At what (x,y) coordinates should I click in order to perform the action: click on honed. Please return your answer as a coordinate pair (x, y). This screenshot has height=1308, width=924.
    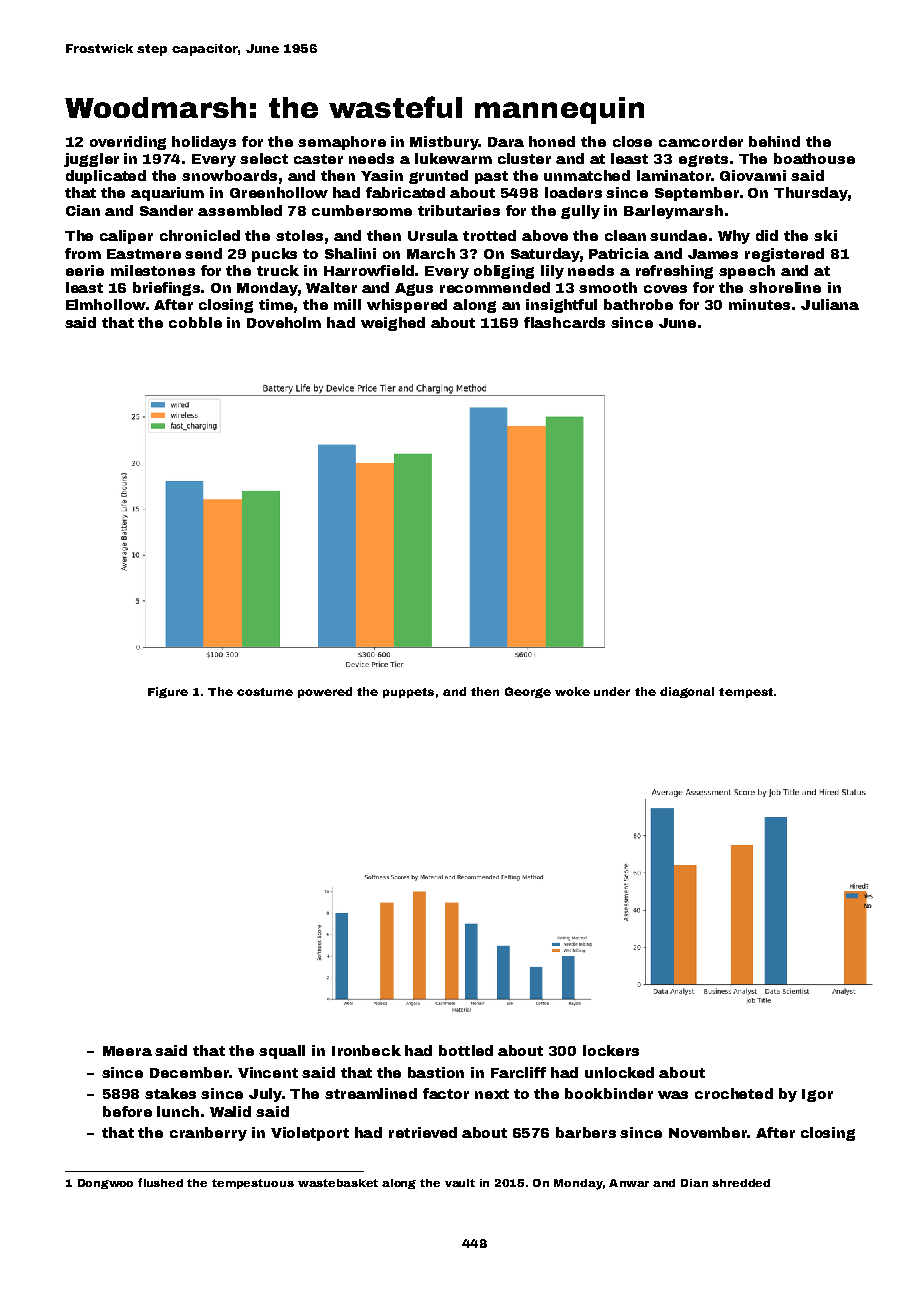
    Looking at the image, I should click on (552, 141).
